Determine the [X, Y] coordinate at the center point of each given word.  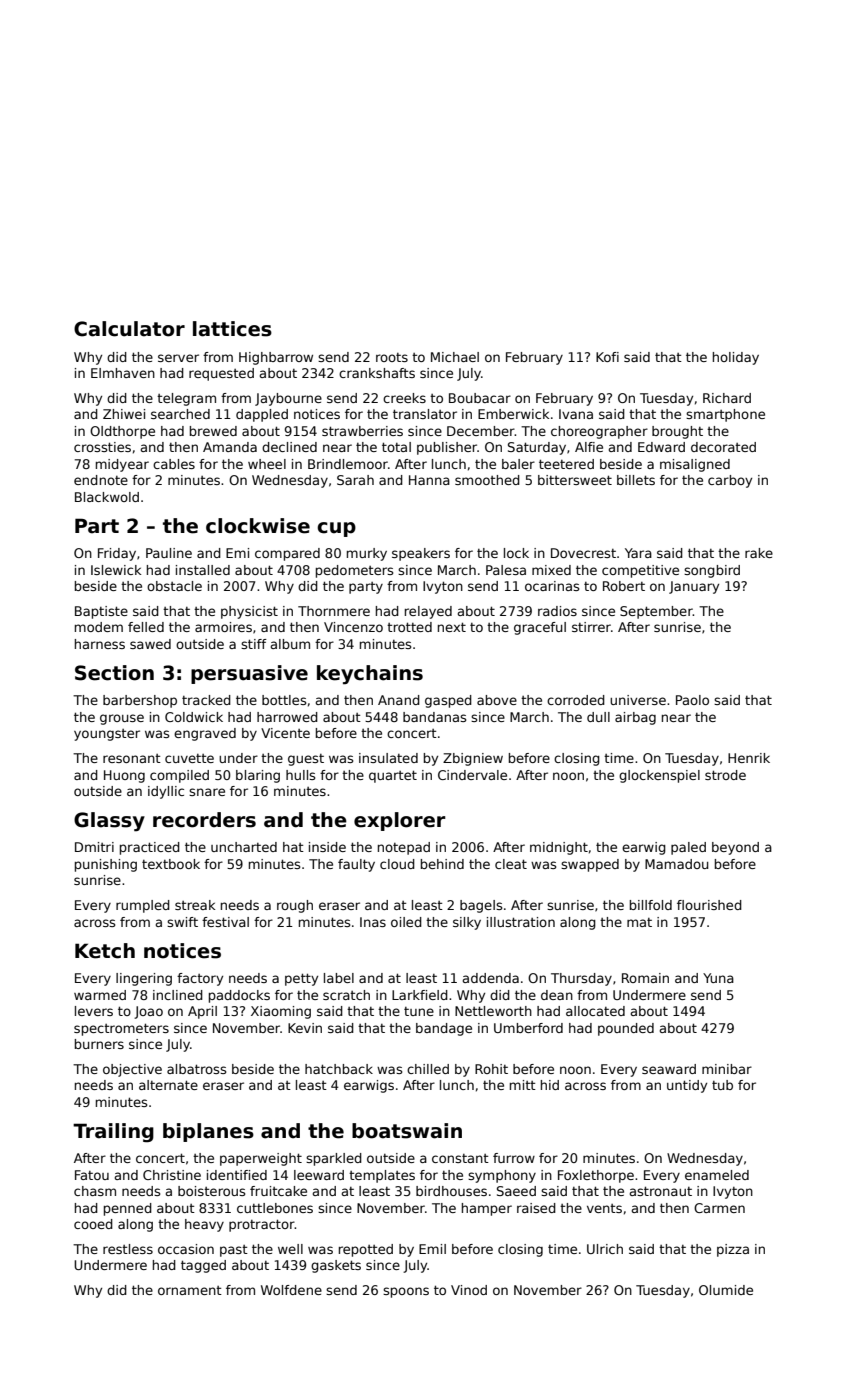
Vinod [469, 1290]
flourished [709, 905]
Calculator [129, 329]
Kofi [607, 357]
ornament [190, 1290]
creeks [404, 398]
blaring [258, 776]
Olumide [726, 1290]
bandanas [434, 717]
